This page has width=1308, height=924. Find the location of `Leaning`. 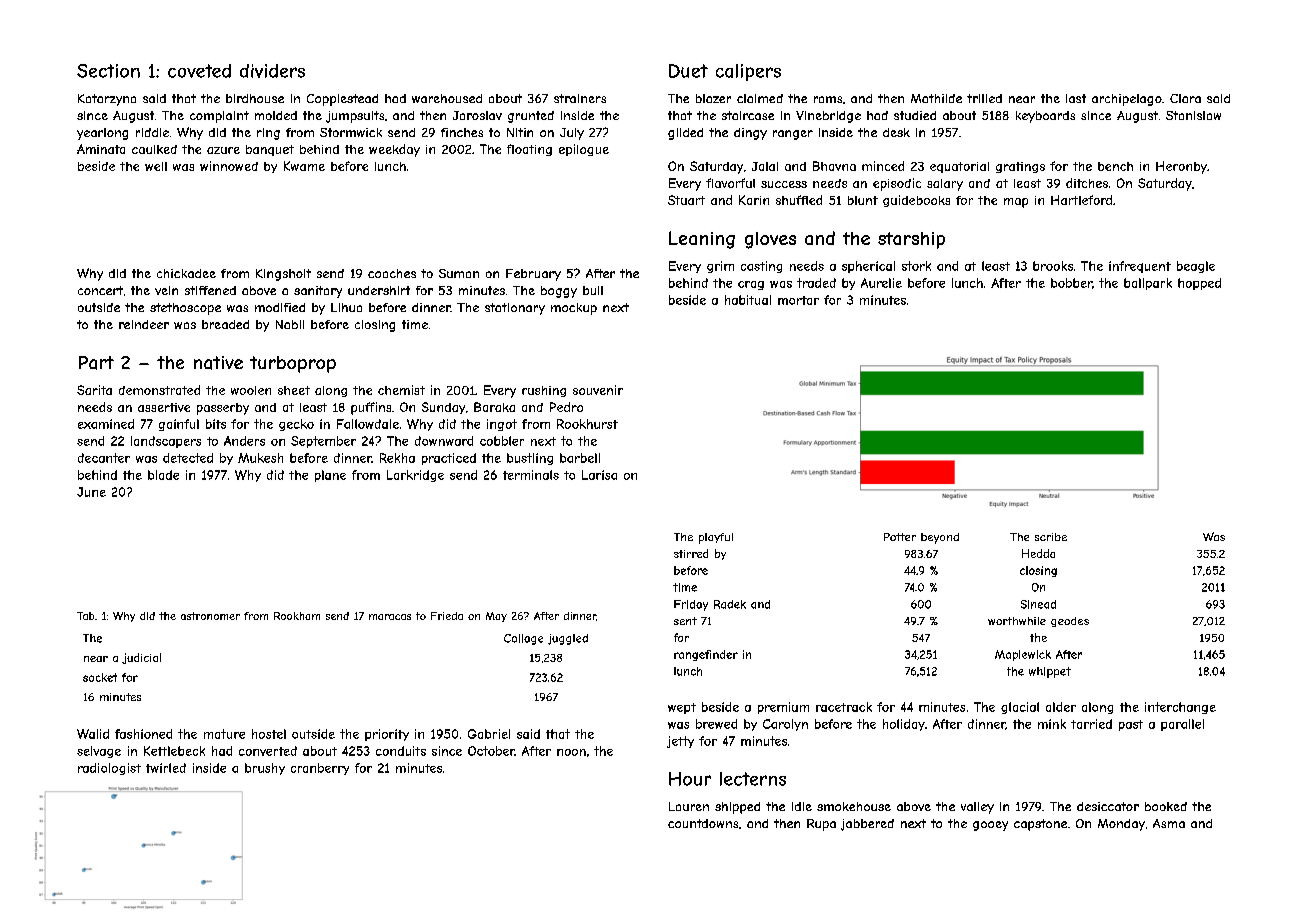

Leaning is located at coordinates (702, 240).
